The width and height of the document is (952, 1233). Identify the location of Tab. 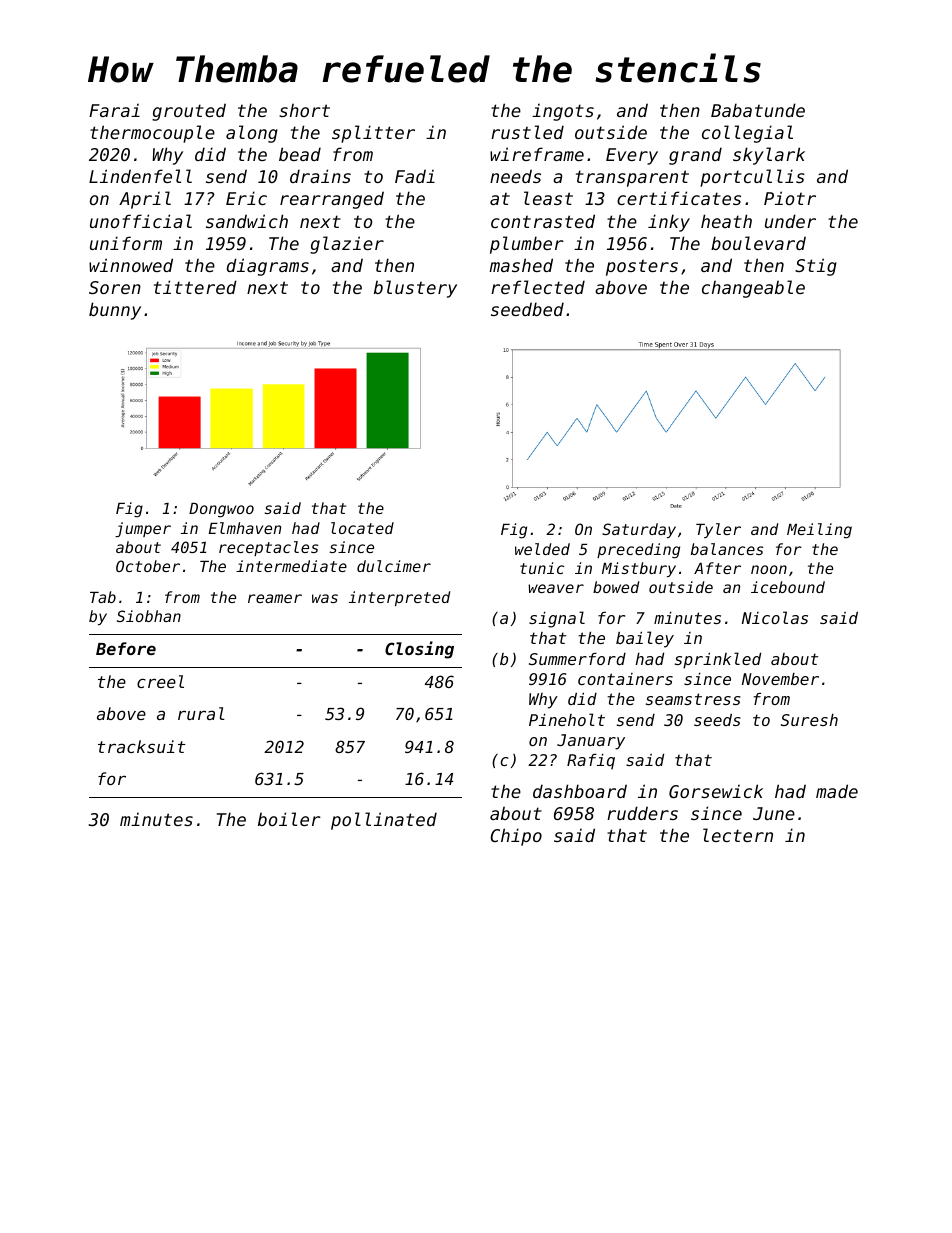
(103, 597).
